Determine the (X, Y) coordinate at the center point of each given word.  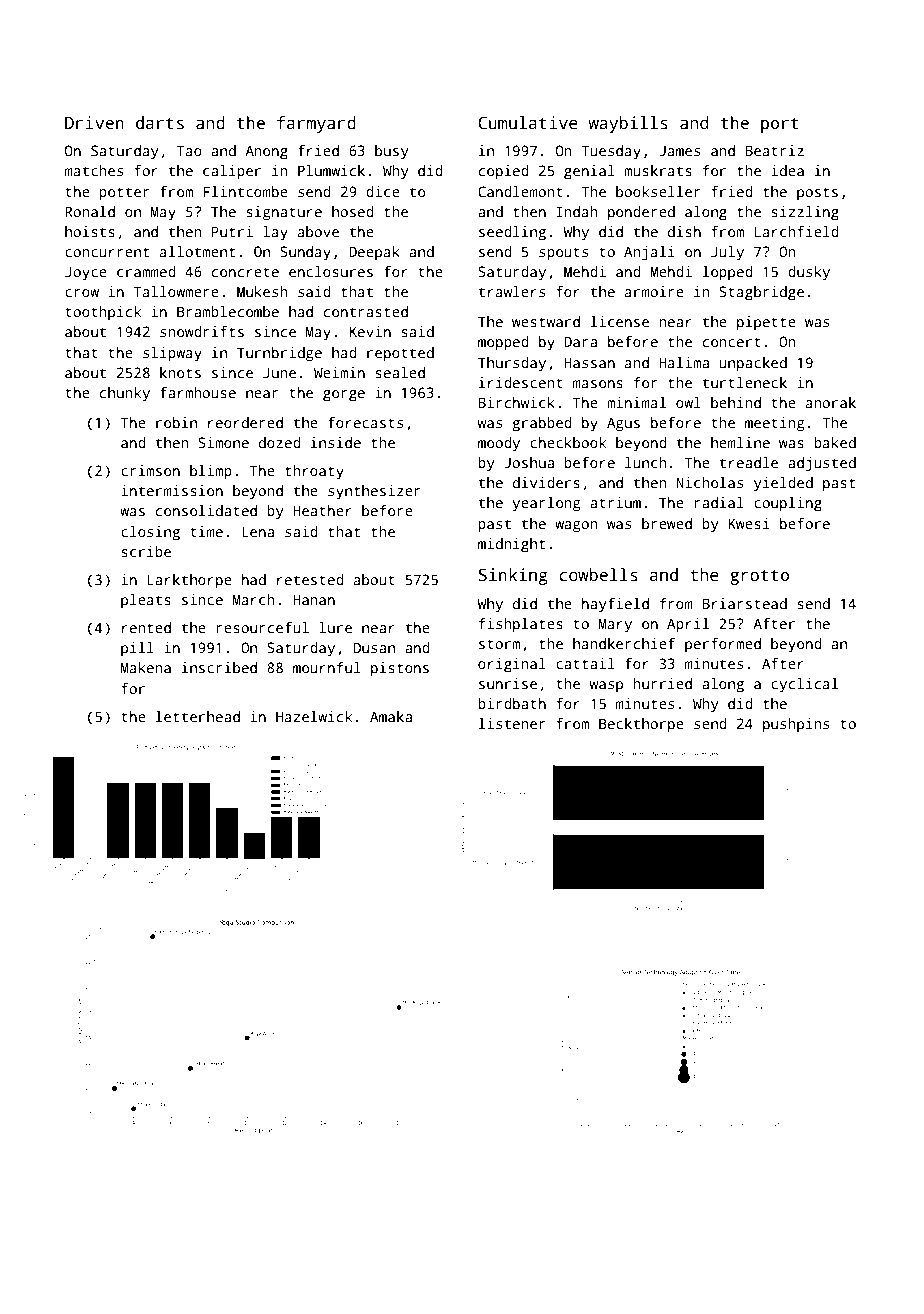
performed (723, 645)
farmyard (316, 124)
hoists (90, 231)
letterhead (198, 716)
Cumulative (528, 123)
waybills (628, 124)
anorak (831, 402)
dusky (809, 273)
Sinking (513, 576)
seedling (512, 233)
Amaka (391, 716)
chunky (125, 394)
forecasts (365, 422)
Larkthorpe (189, 581)
